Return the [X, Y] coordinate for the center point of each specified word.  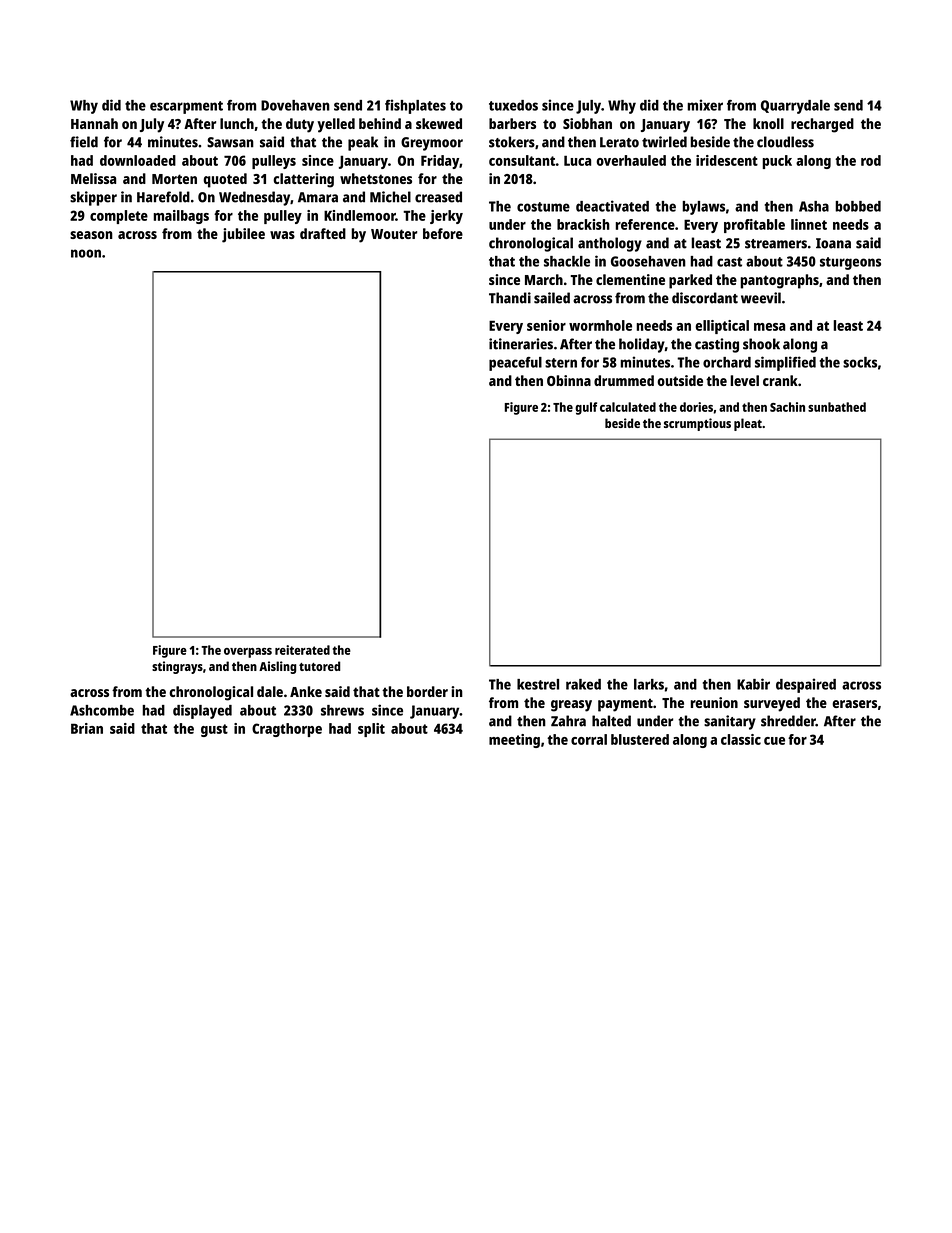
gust [214, 730]
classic [741, 739]
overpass [248, 653]
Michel [390, 197]
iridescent [727, 160]
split [371, 730]
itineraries [521, 344]
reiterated [302, 650]
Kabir [753, 684]
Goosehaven [648, 261]
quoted [225, 180]
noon [86, 253]
